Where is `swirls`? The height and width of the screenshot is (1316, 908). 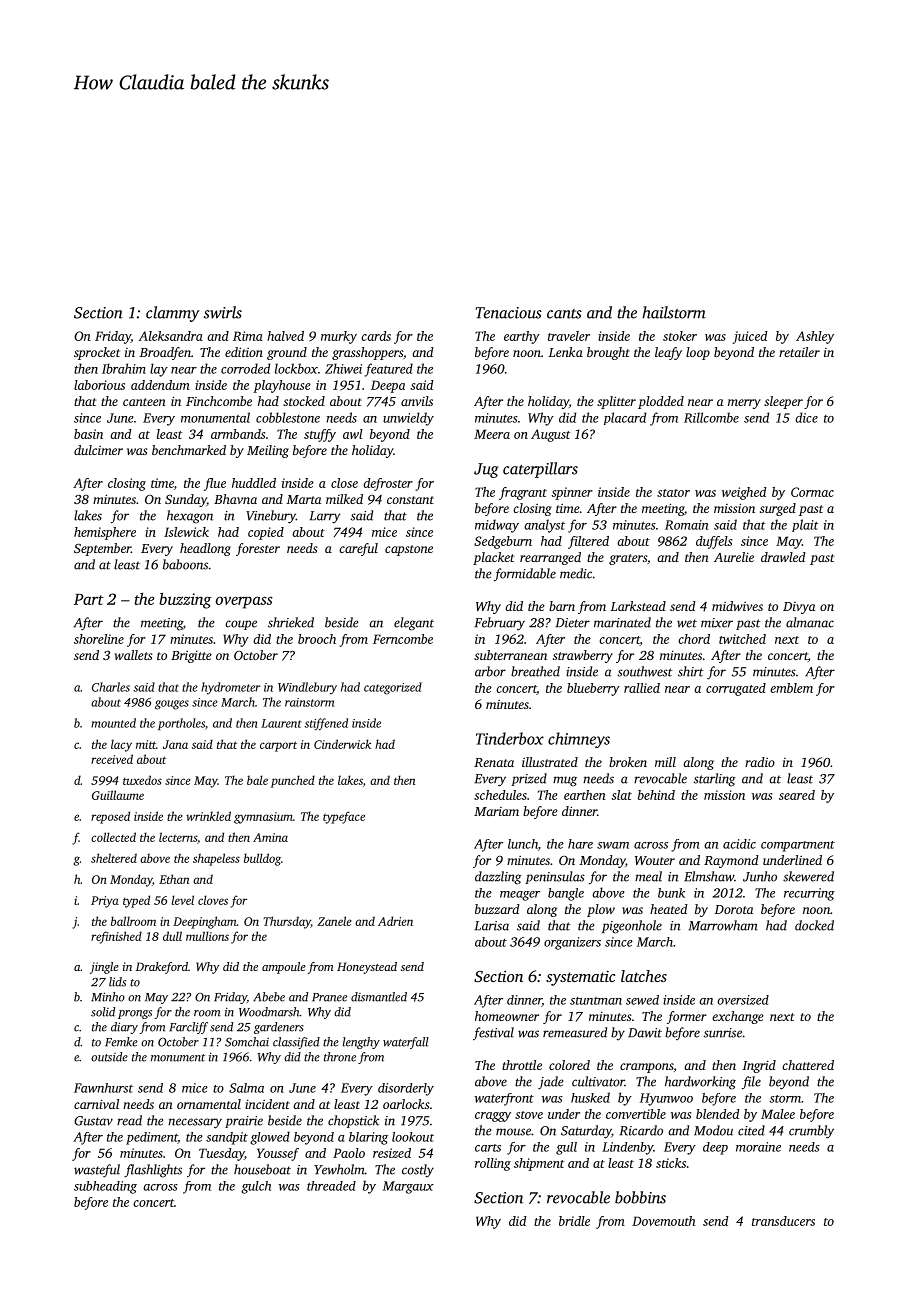 swirls is located at coordinates (223, 312).
